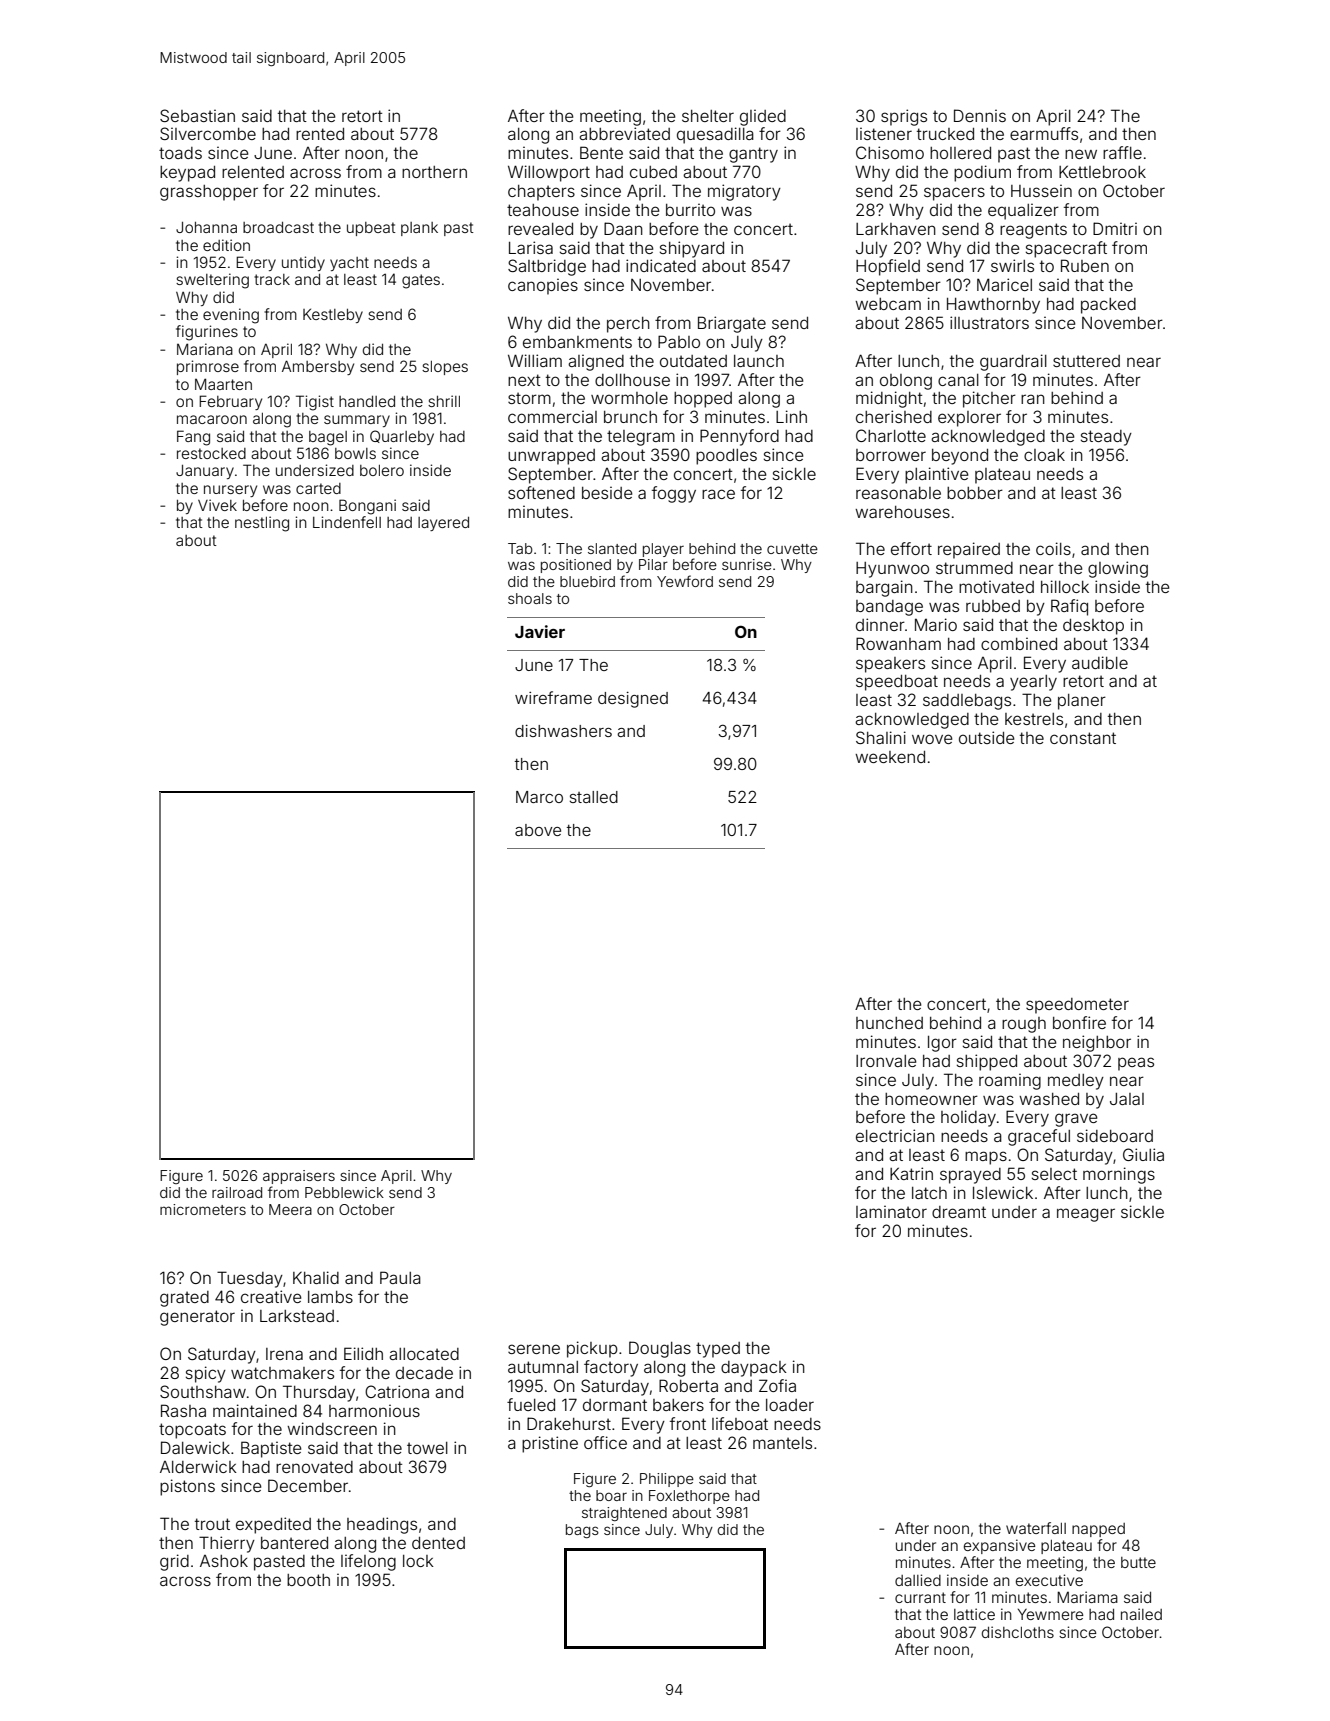  Describe the element at coordinates (1086, 1215) in the screenshot. I see `meager` at that location.
